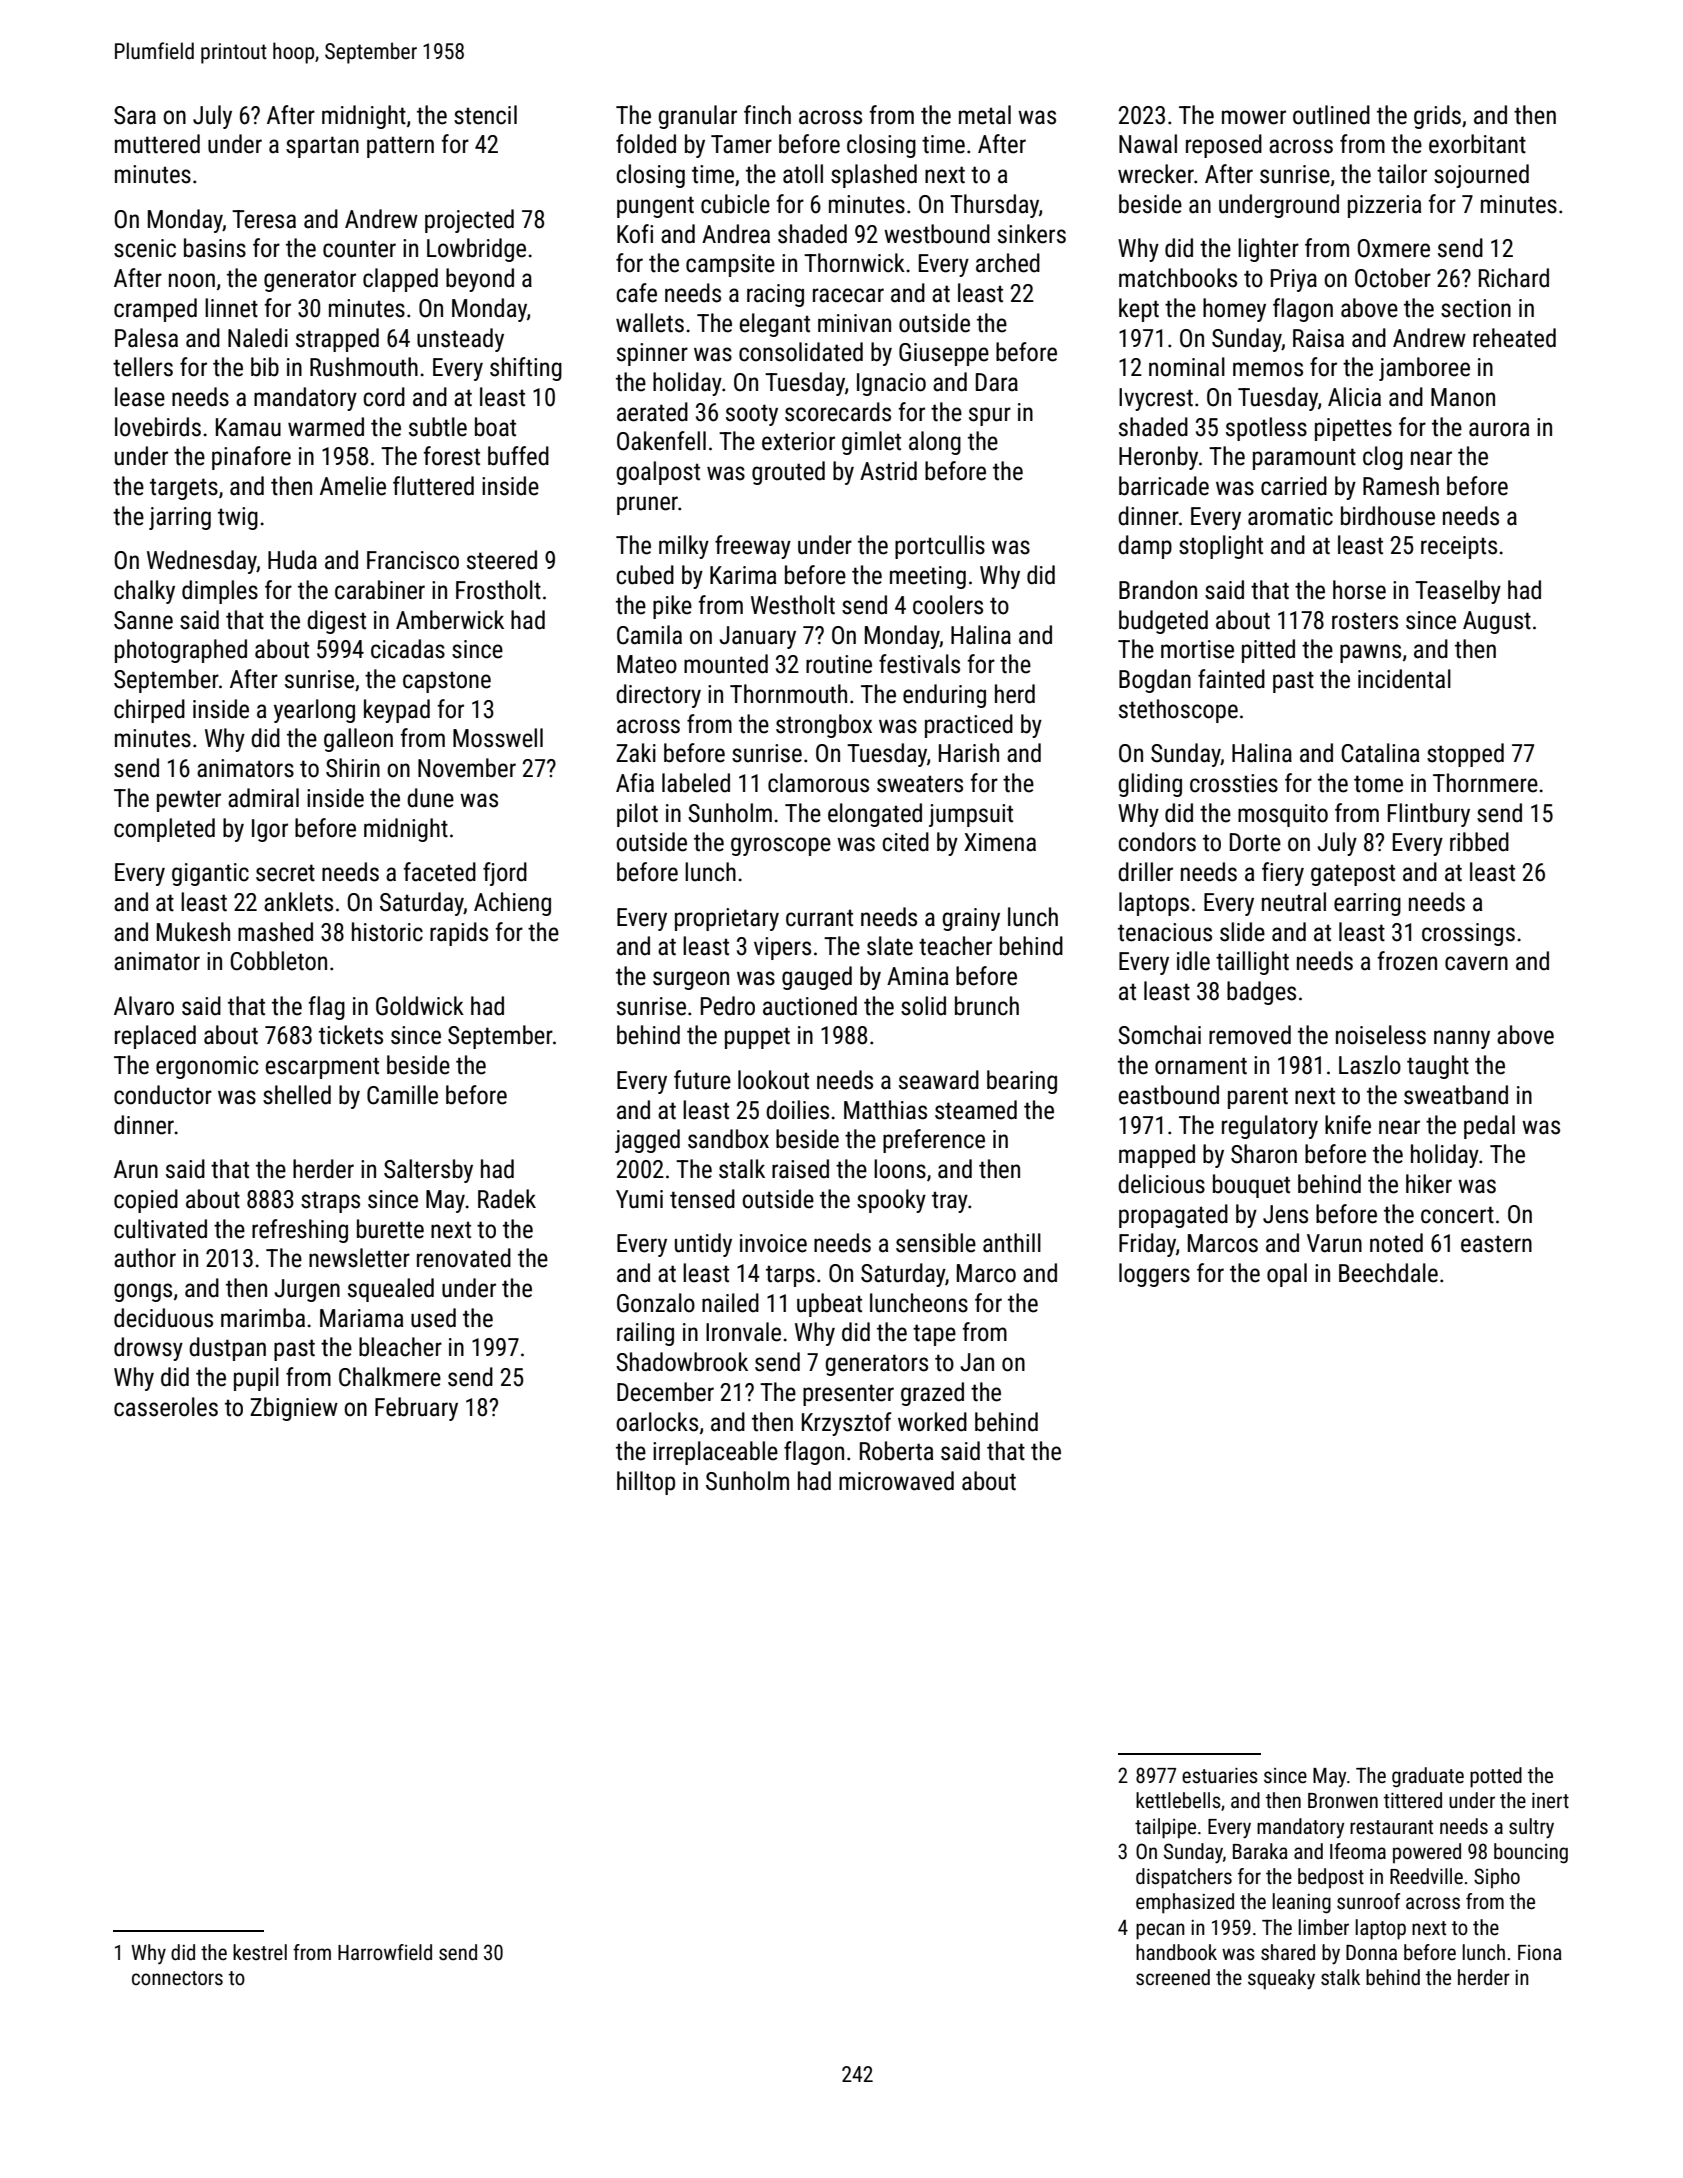 The width and height of the page is (1683, 2178). What do you see at coordinates (896, 1481) in the page?
I see `microwaved` at bounding box center [896, 1481].
